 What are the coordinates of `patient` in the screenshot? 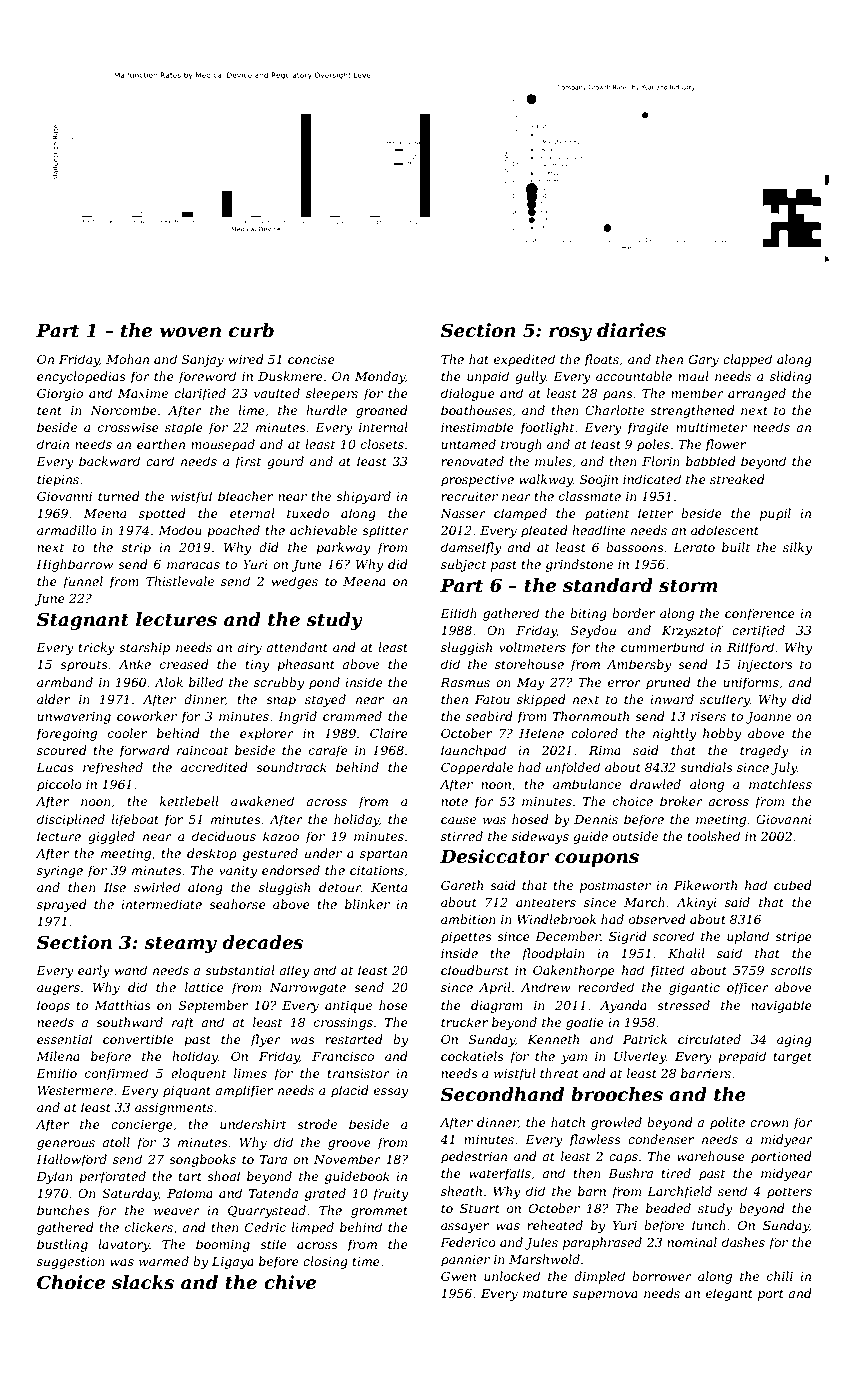 It's located at (607, 515).
